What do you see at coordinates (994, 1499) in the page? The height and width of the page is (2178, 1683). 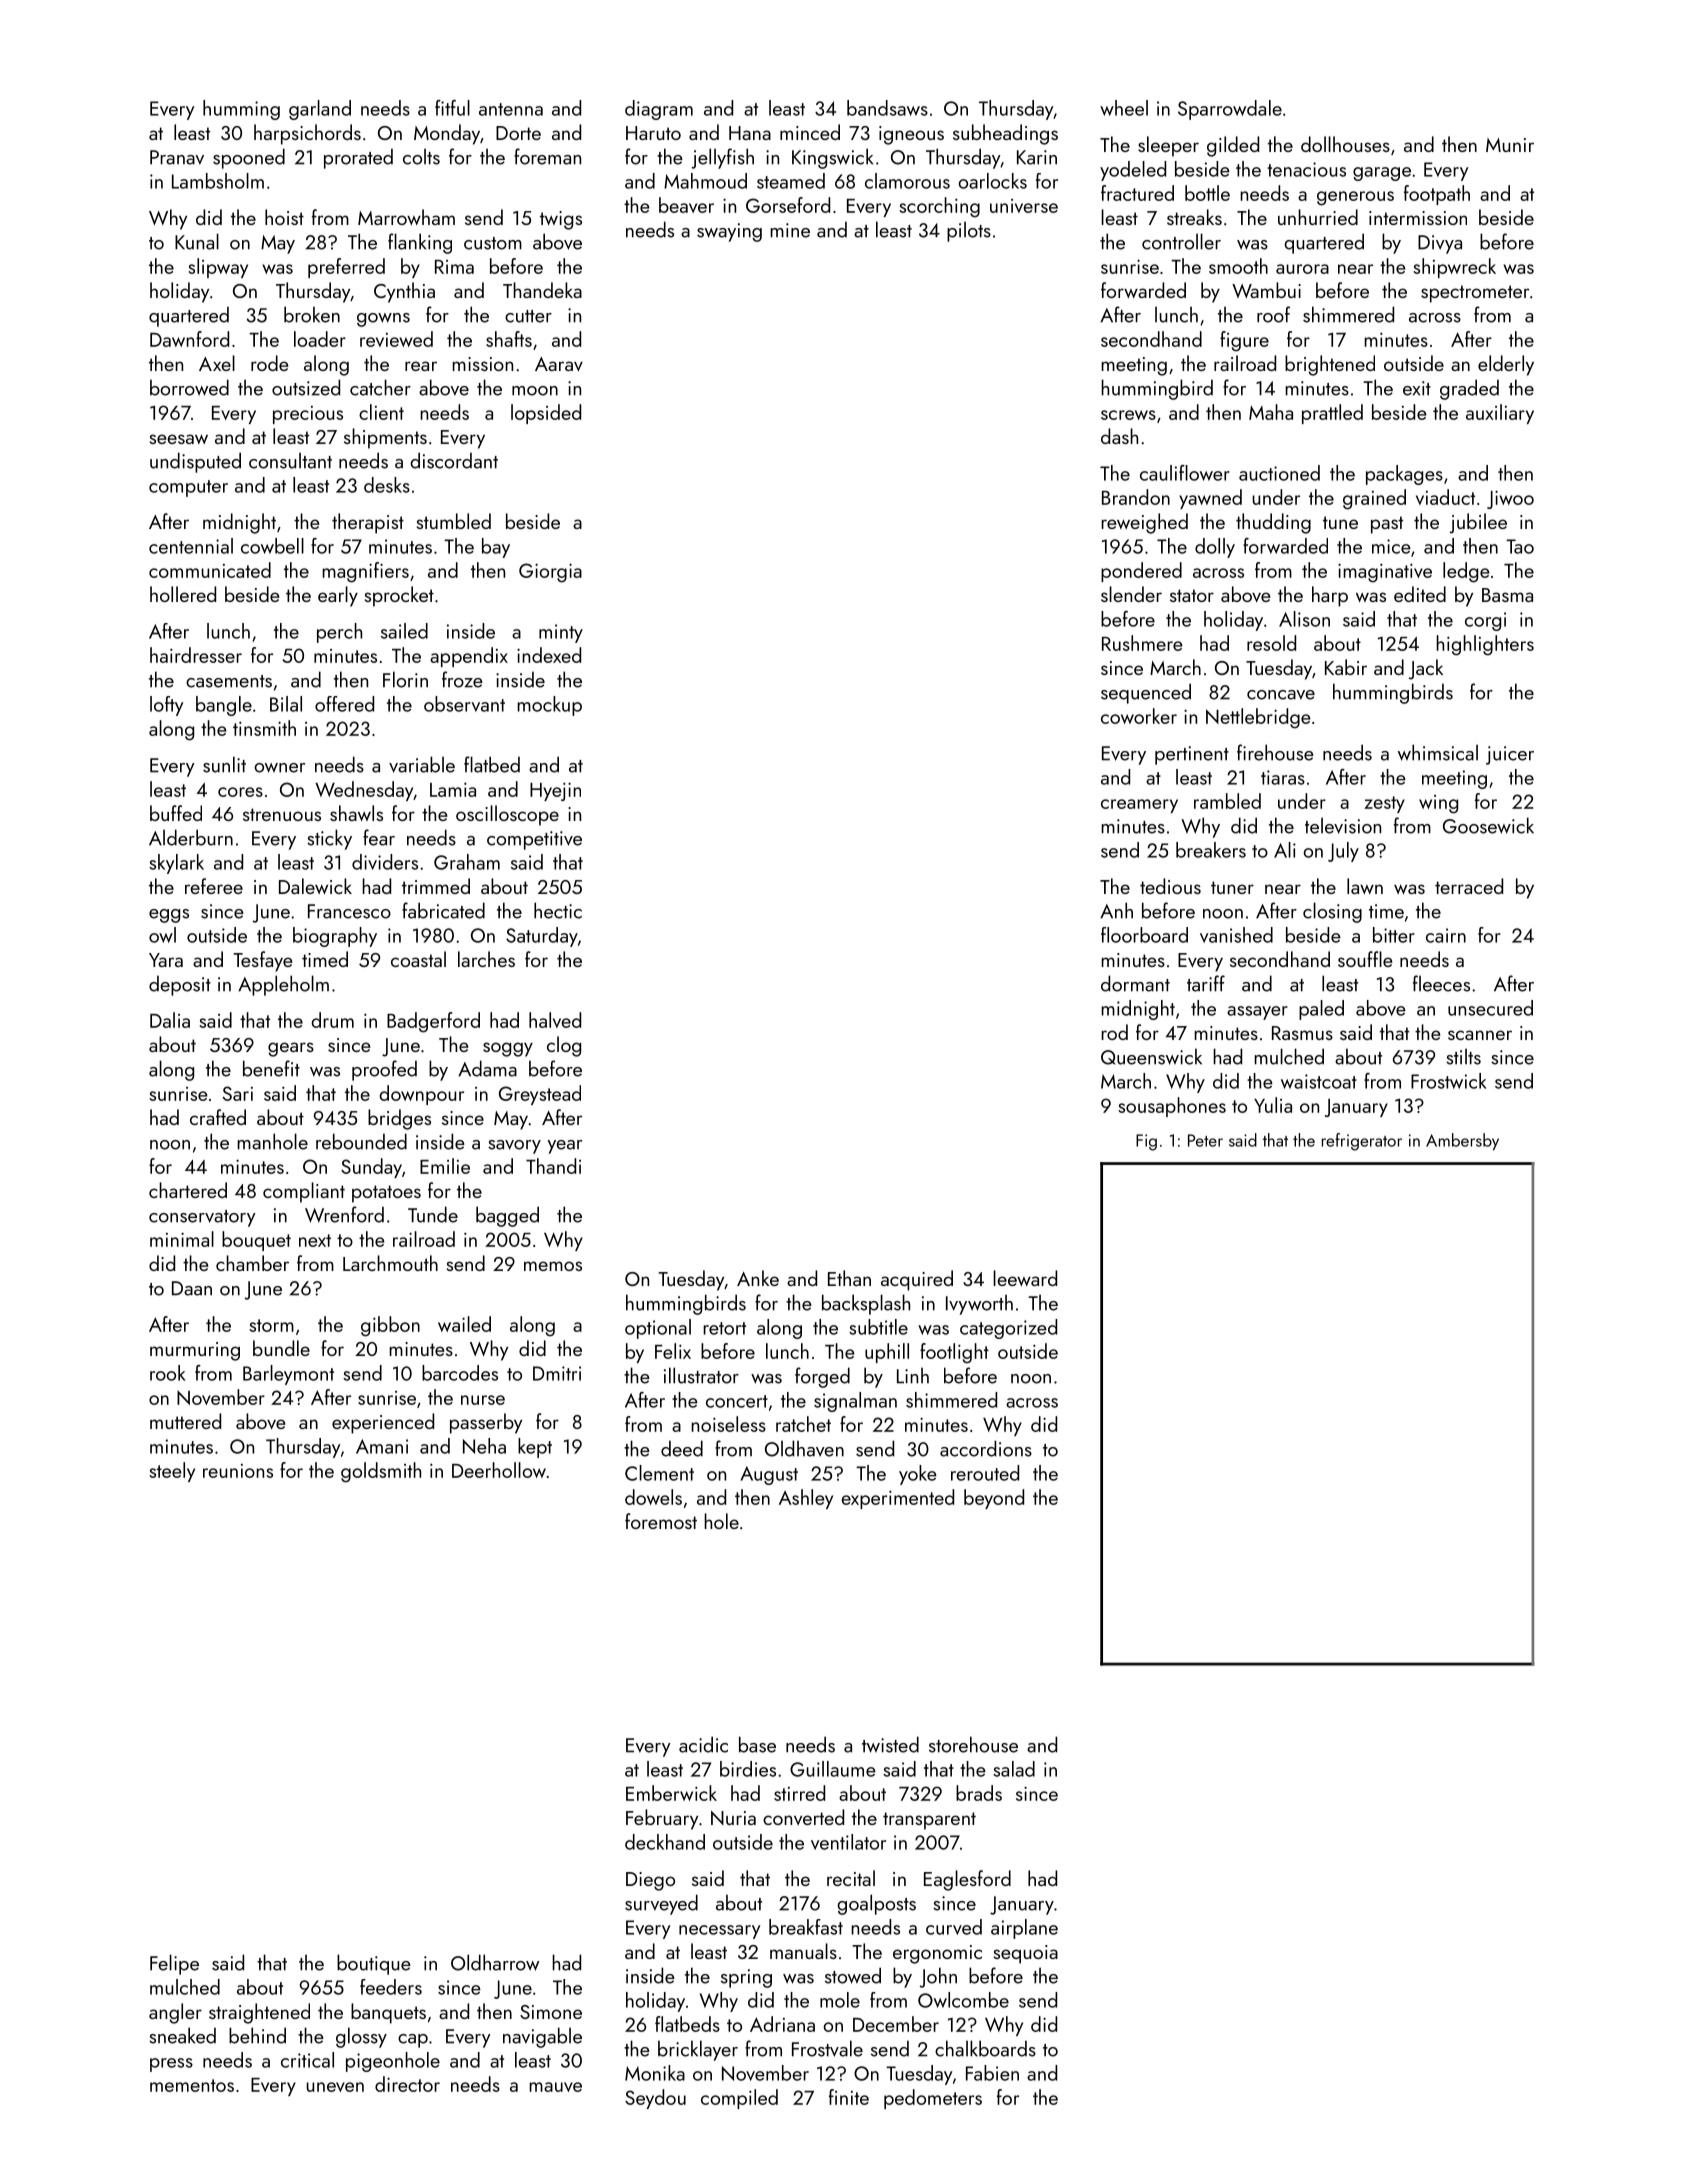 I see `beyond` at bounding box center [994, 1499].
